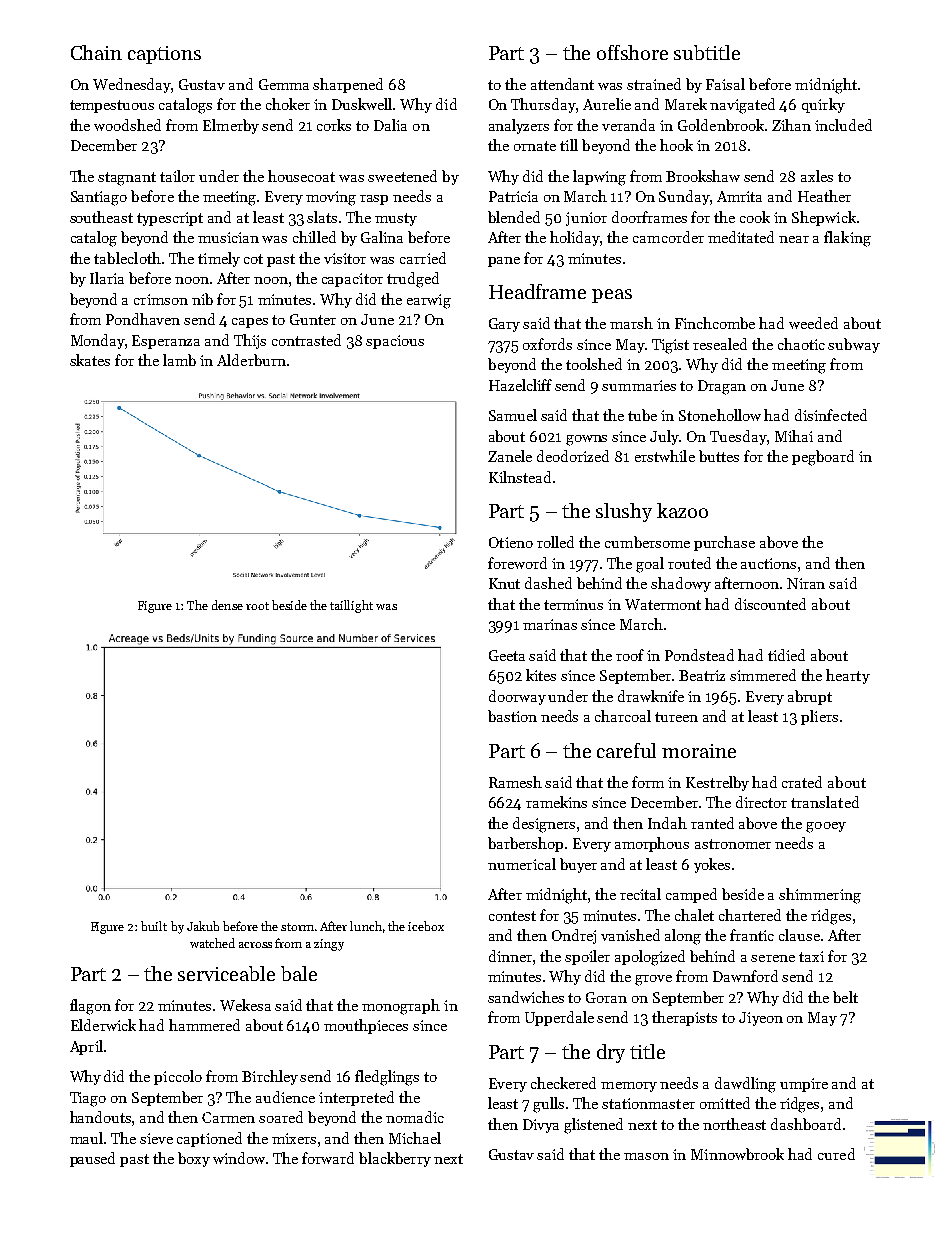  What do you see at coordinates (541, 1126) in the document?
I see `Divya` at bounding box center [541, 1126].
